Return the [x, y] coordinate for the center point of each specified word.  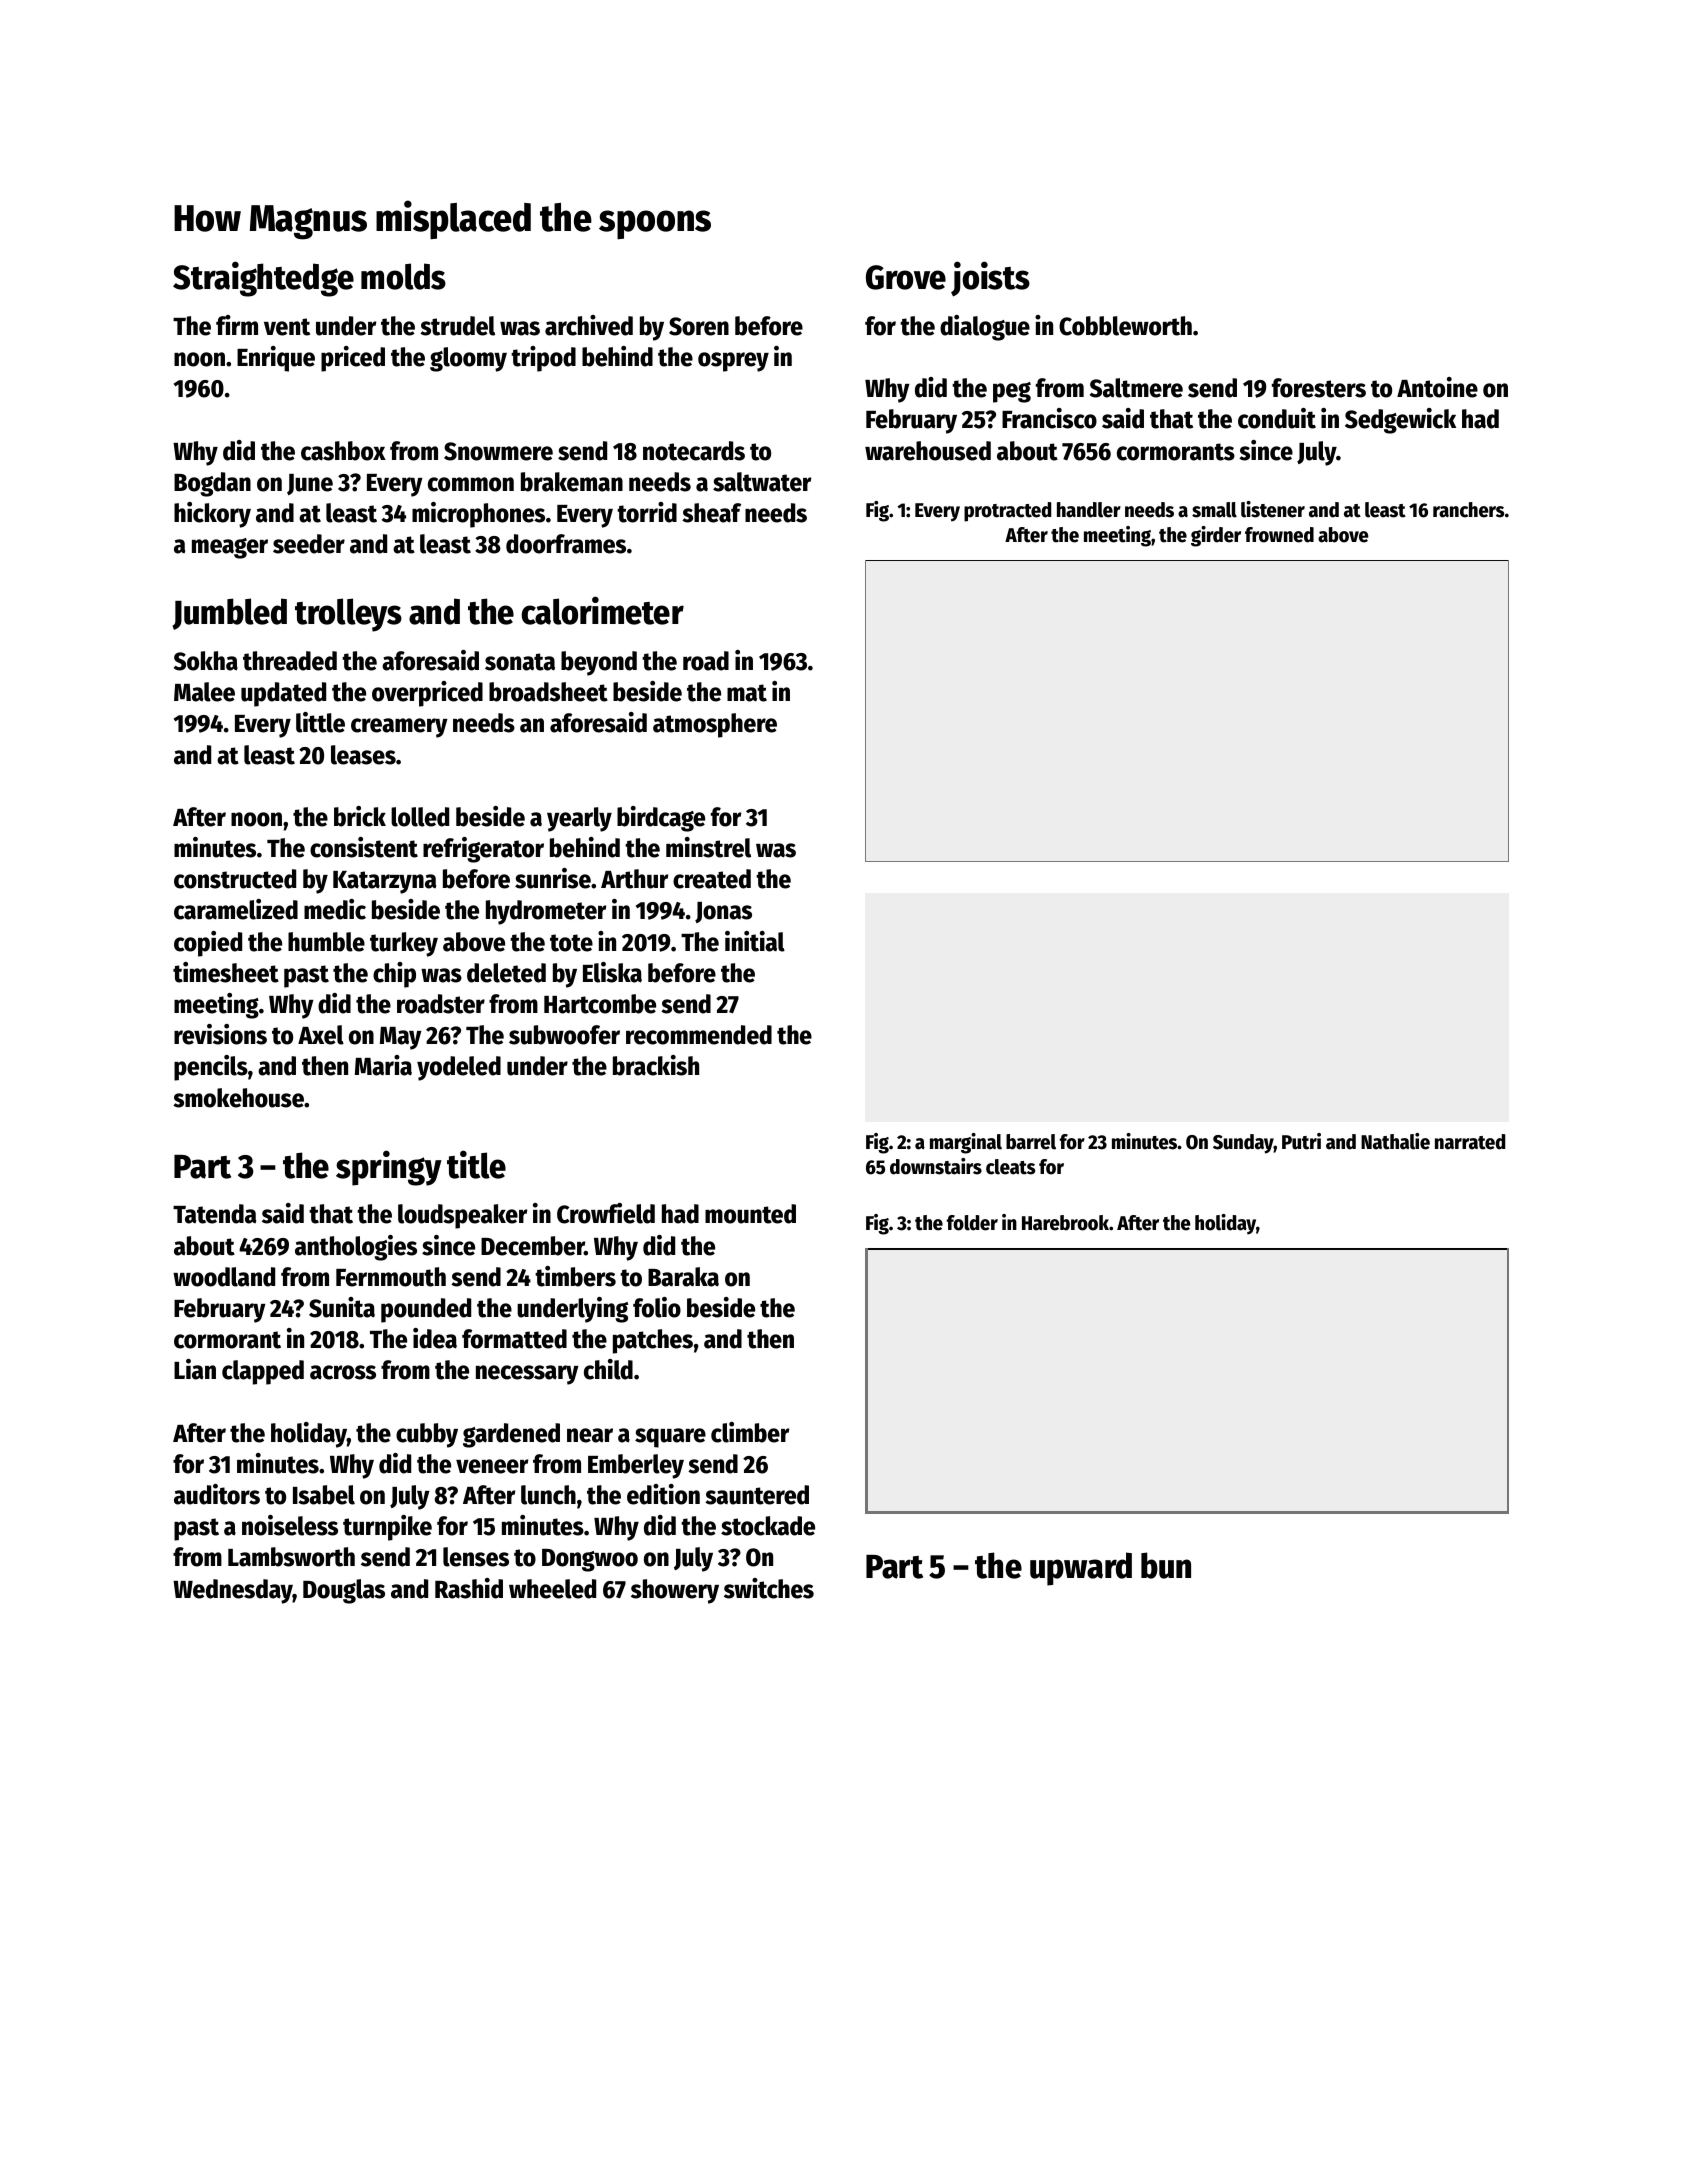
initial [755, 941]
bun [1166, 1565]
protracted [1007, 512]
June [310, 484]
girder [1216, 536]
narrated [1470, 1142]
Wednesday [233, 1591]
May [401, 1038]
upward [1081, 1569]
